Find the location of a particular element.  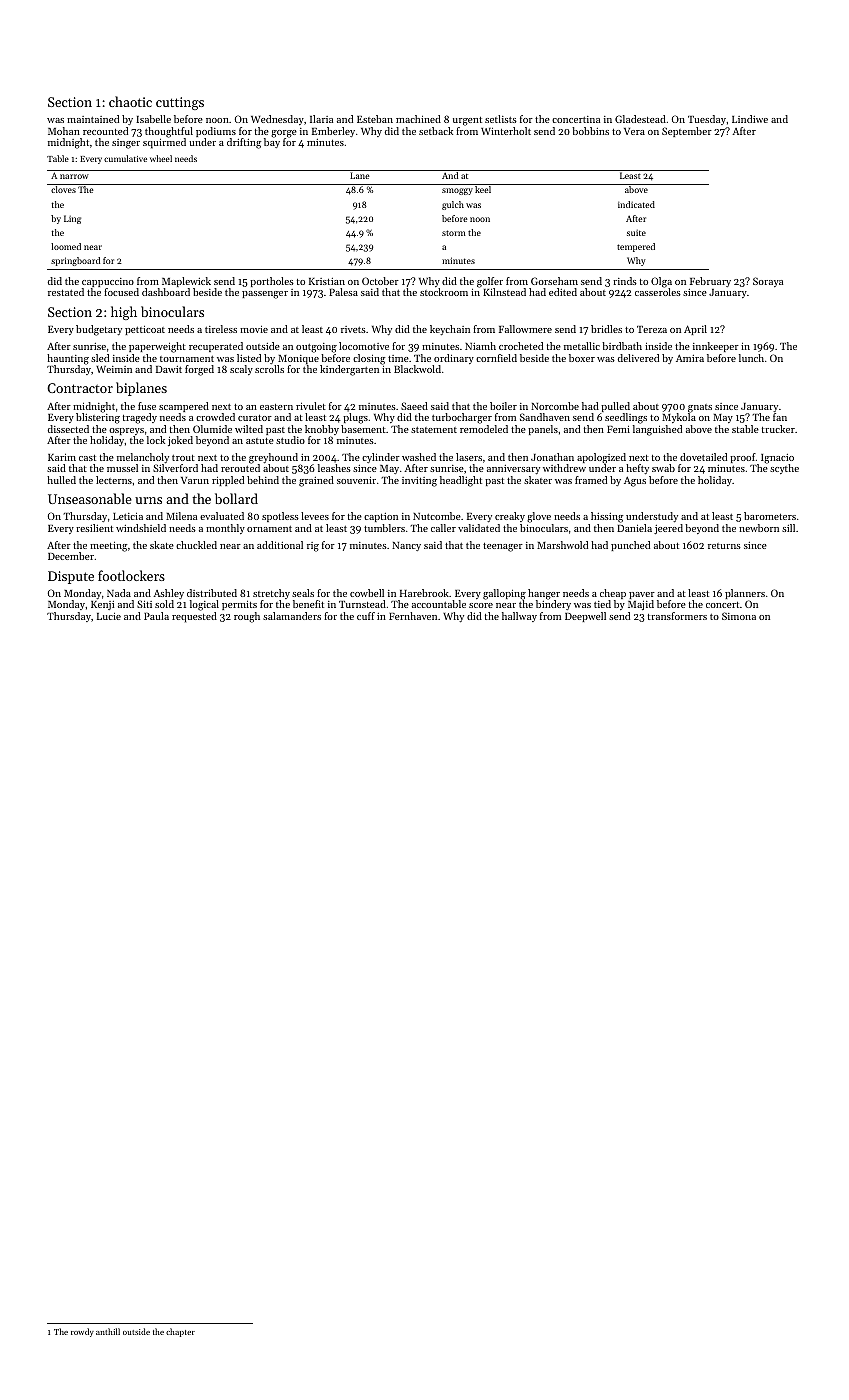

machined is located at coordinates (418, 119).
